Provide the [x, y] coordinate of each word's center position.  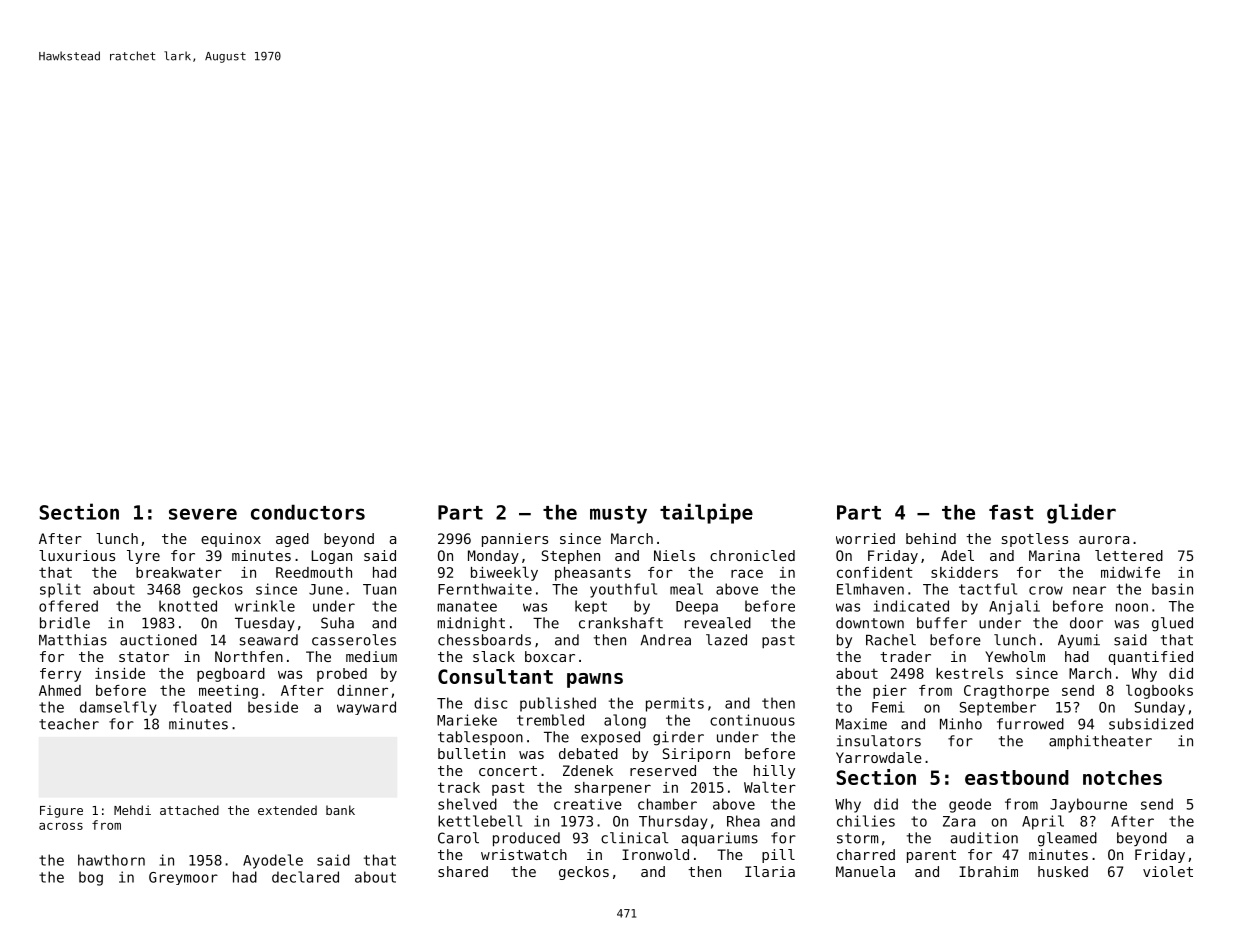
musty [618, 515]
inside [120, 673]
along [625, 721]
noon [1132, 607]
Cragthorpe [1006, 692]
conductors [308, 512]
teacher [69, 724]
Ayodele [273, 861]
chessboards [484, 640]
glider [1081, 513]
